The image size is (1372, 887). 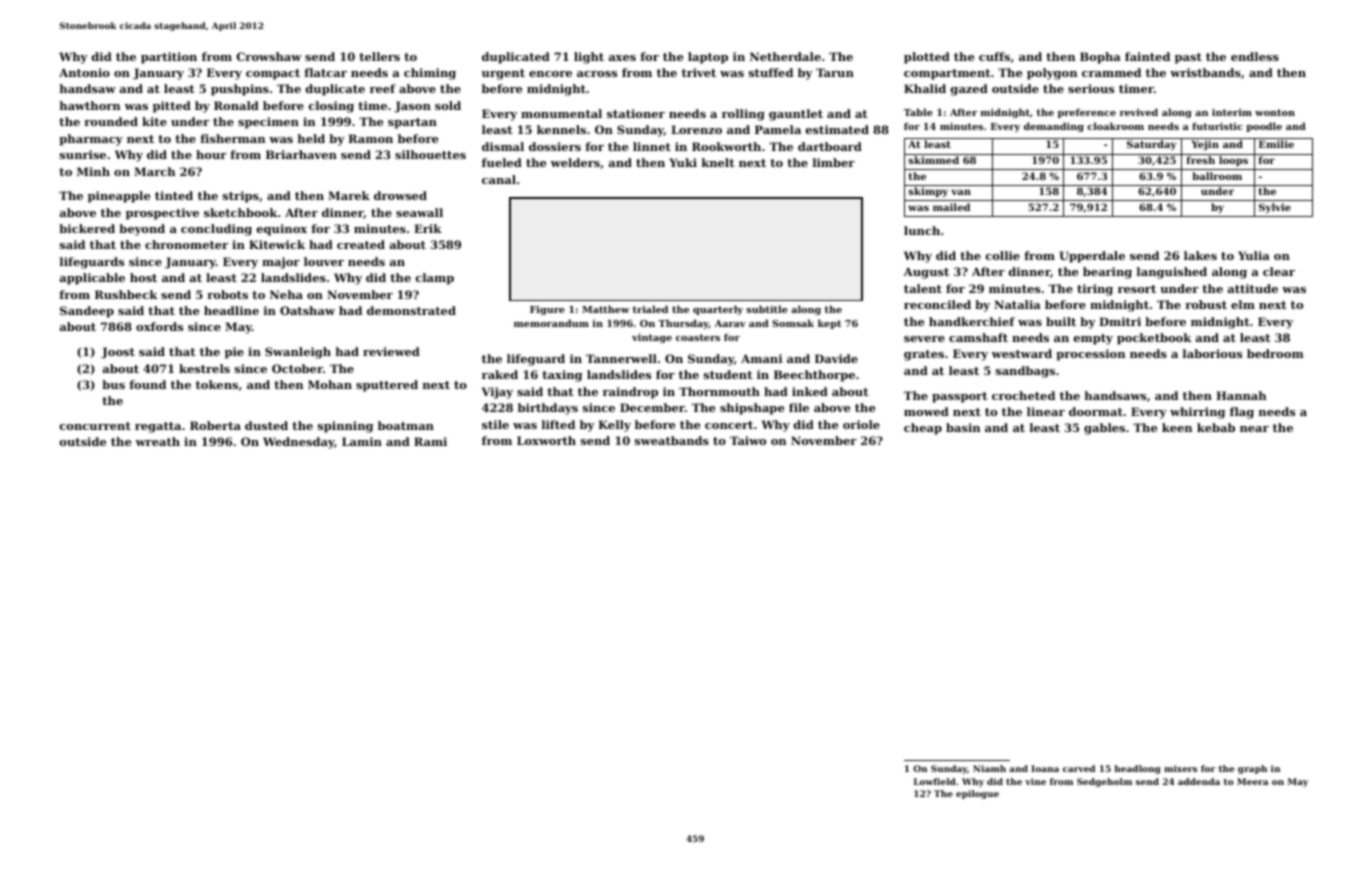 I want to click on knelt, so click(x=718, y=162).
